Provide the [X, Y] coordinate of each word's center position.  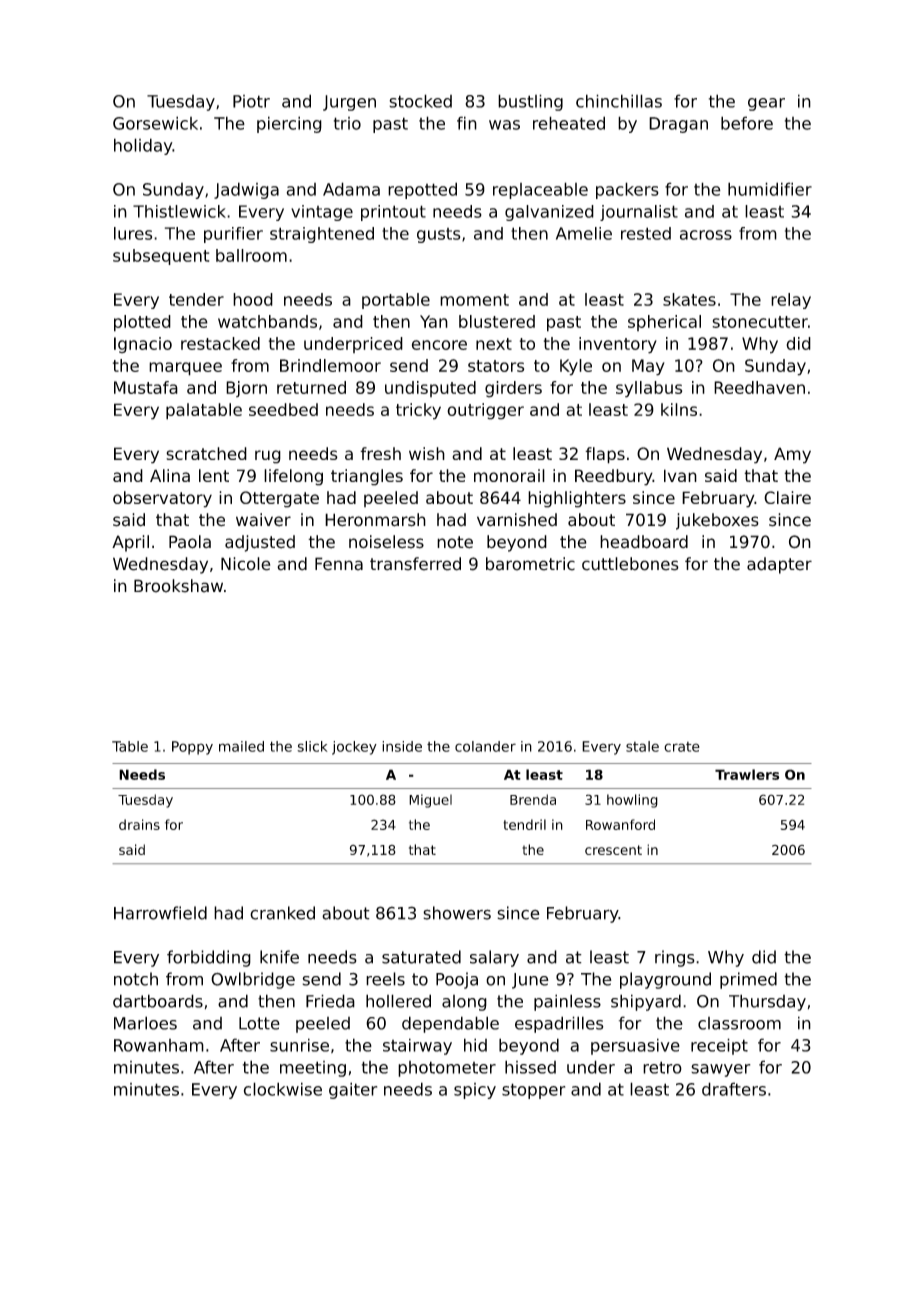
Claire [787, 497]
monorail [509, 475]
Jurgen [349, 103]
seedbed [283, 409]
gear [766, 104]
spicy [475, 1091]
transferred [415, 564]
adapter [779, 565]
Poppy [192, 748]
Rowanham [159, 1045]
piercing [289, 124]
